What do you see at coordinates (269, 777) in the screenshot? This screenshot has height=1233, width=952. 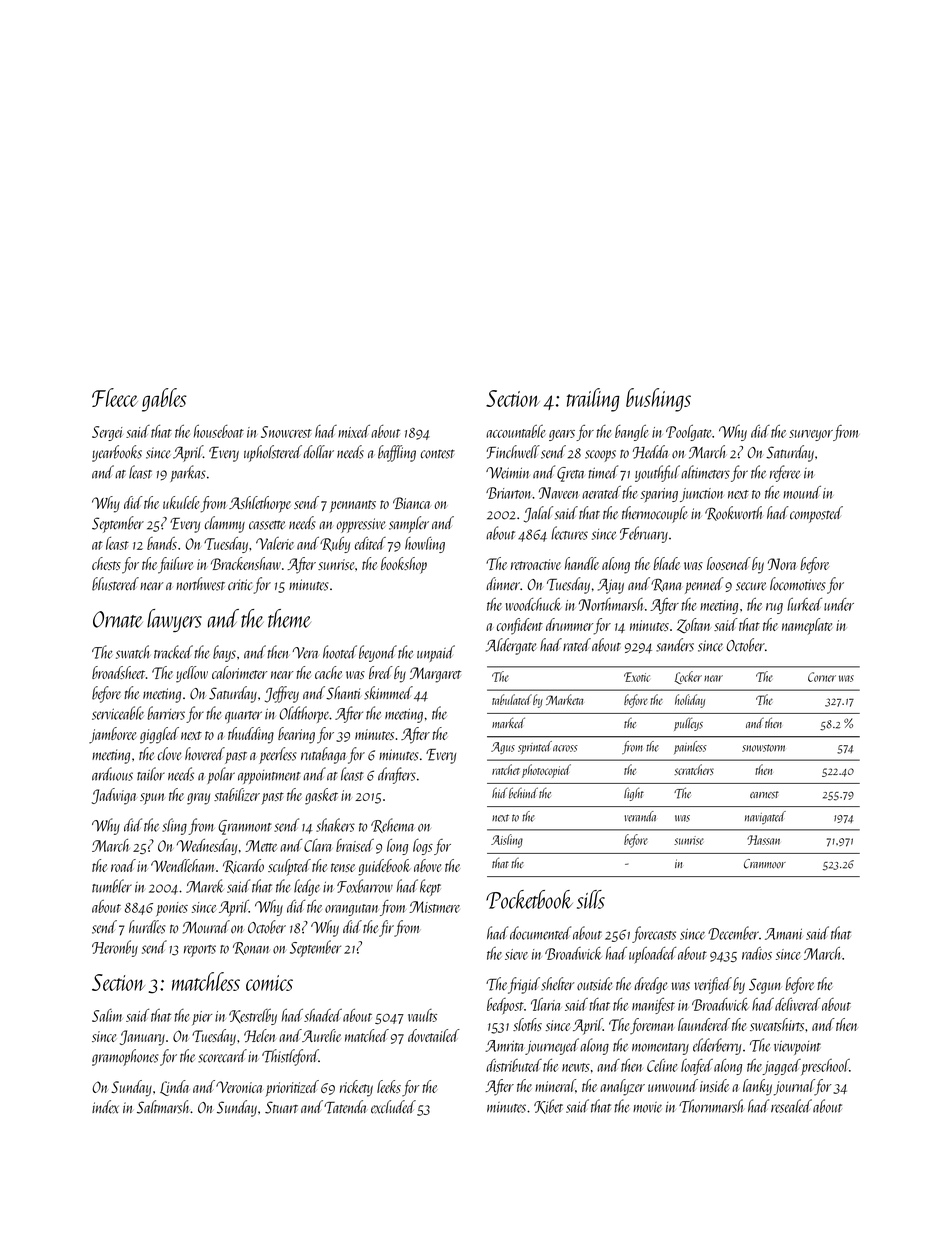 I see `appointment` at bounding box center [269, 777].
